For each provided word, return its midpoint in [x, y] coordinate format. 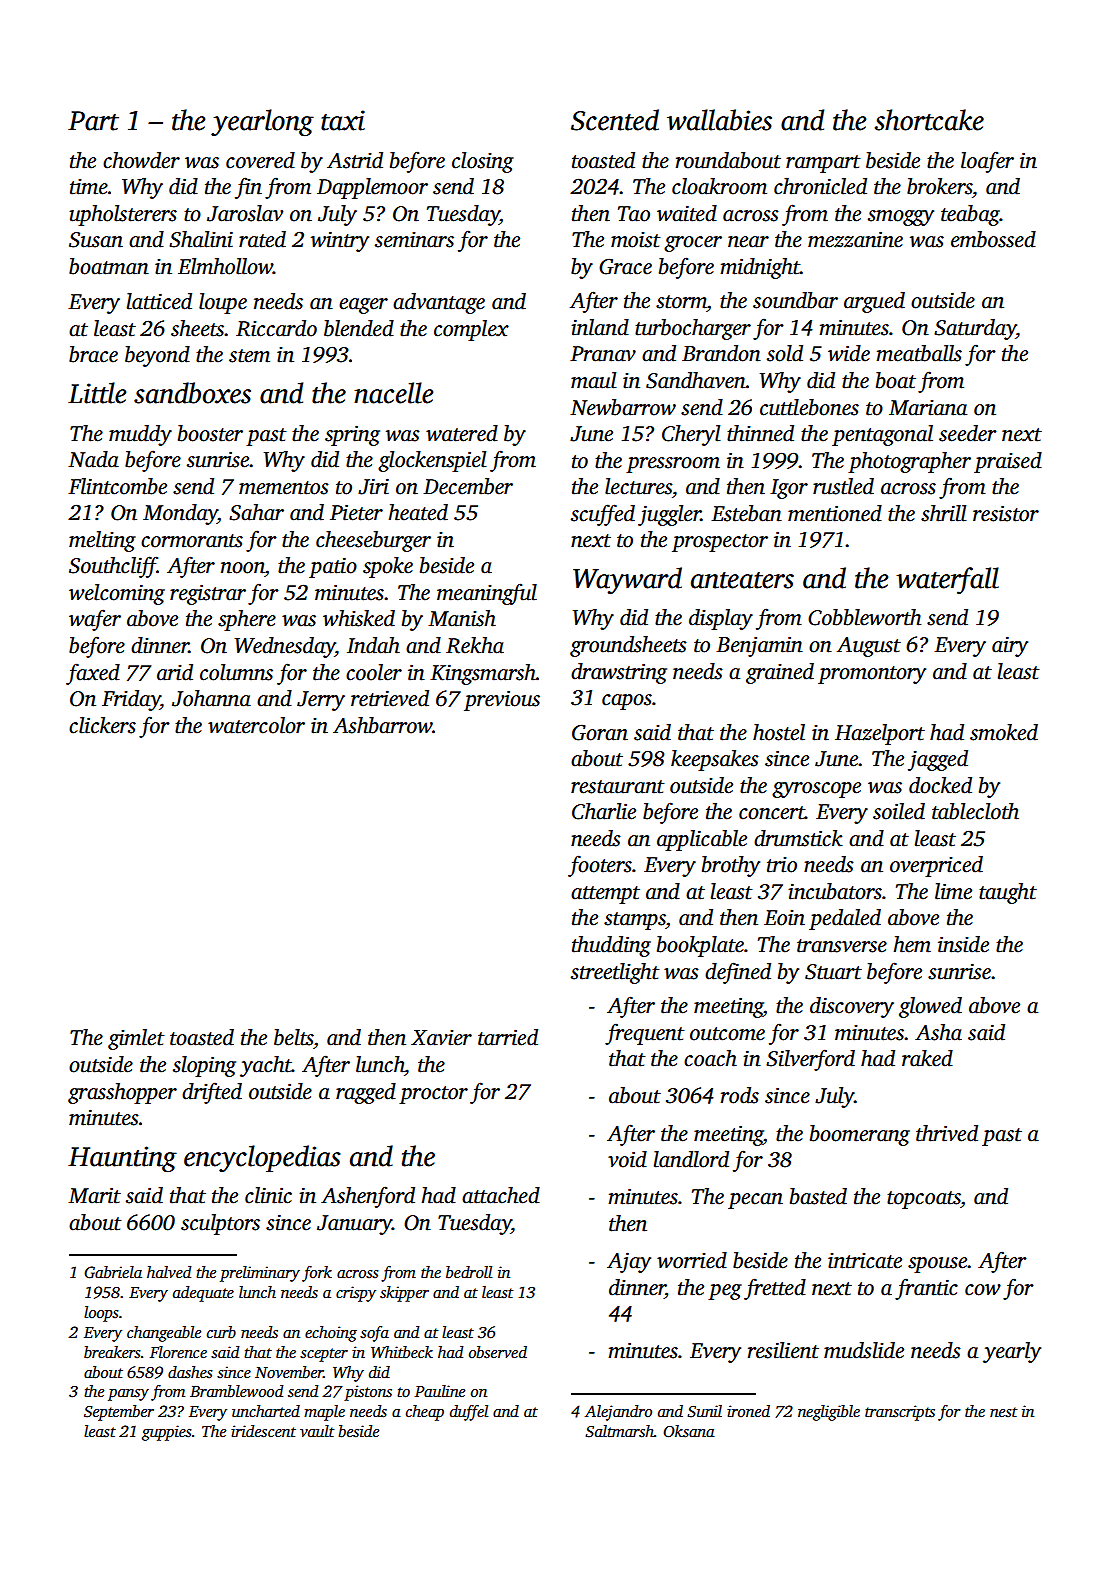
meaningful [487, 594]
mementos [284, 488]
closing [483, 162]
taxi [343, 120]
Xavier [441, 1038]
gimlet [136, 1039]
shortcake [929, 120]
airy [1010, 647]
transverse [842, 946]
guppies [167, 1433]
